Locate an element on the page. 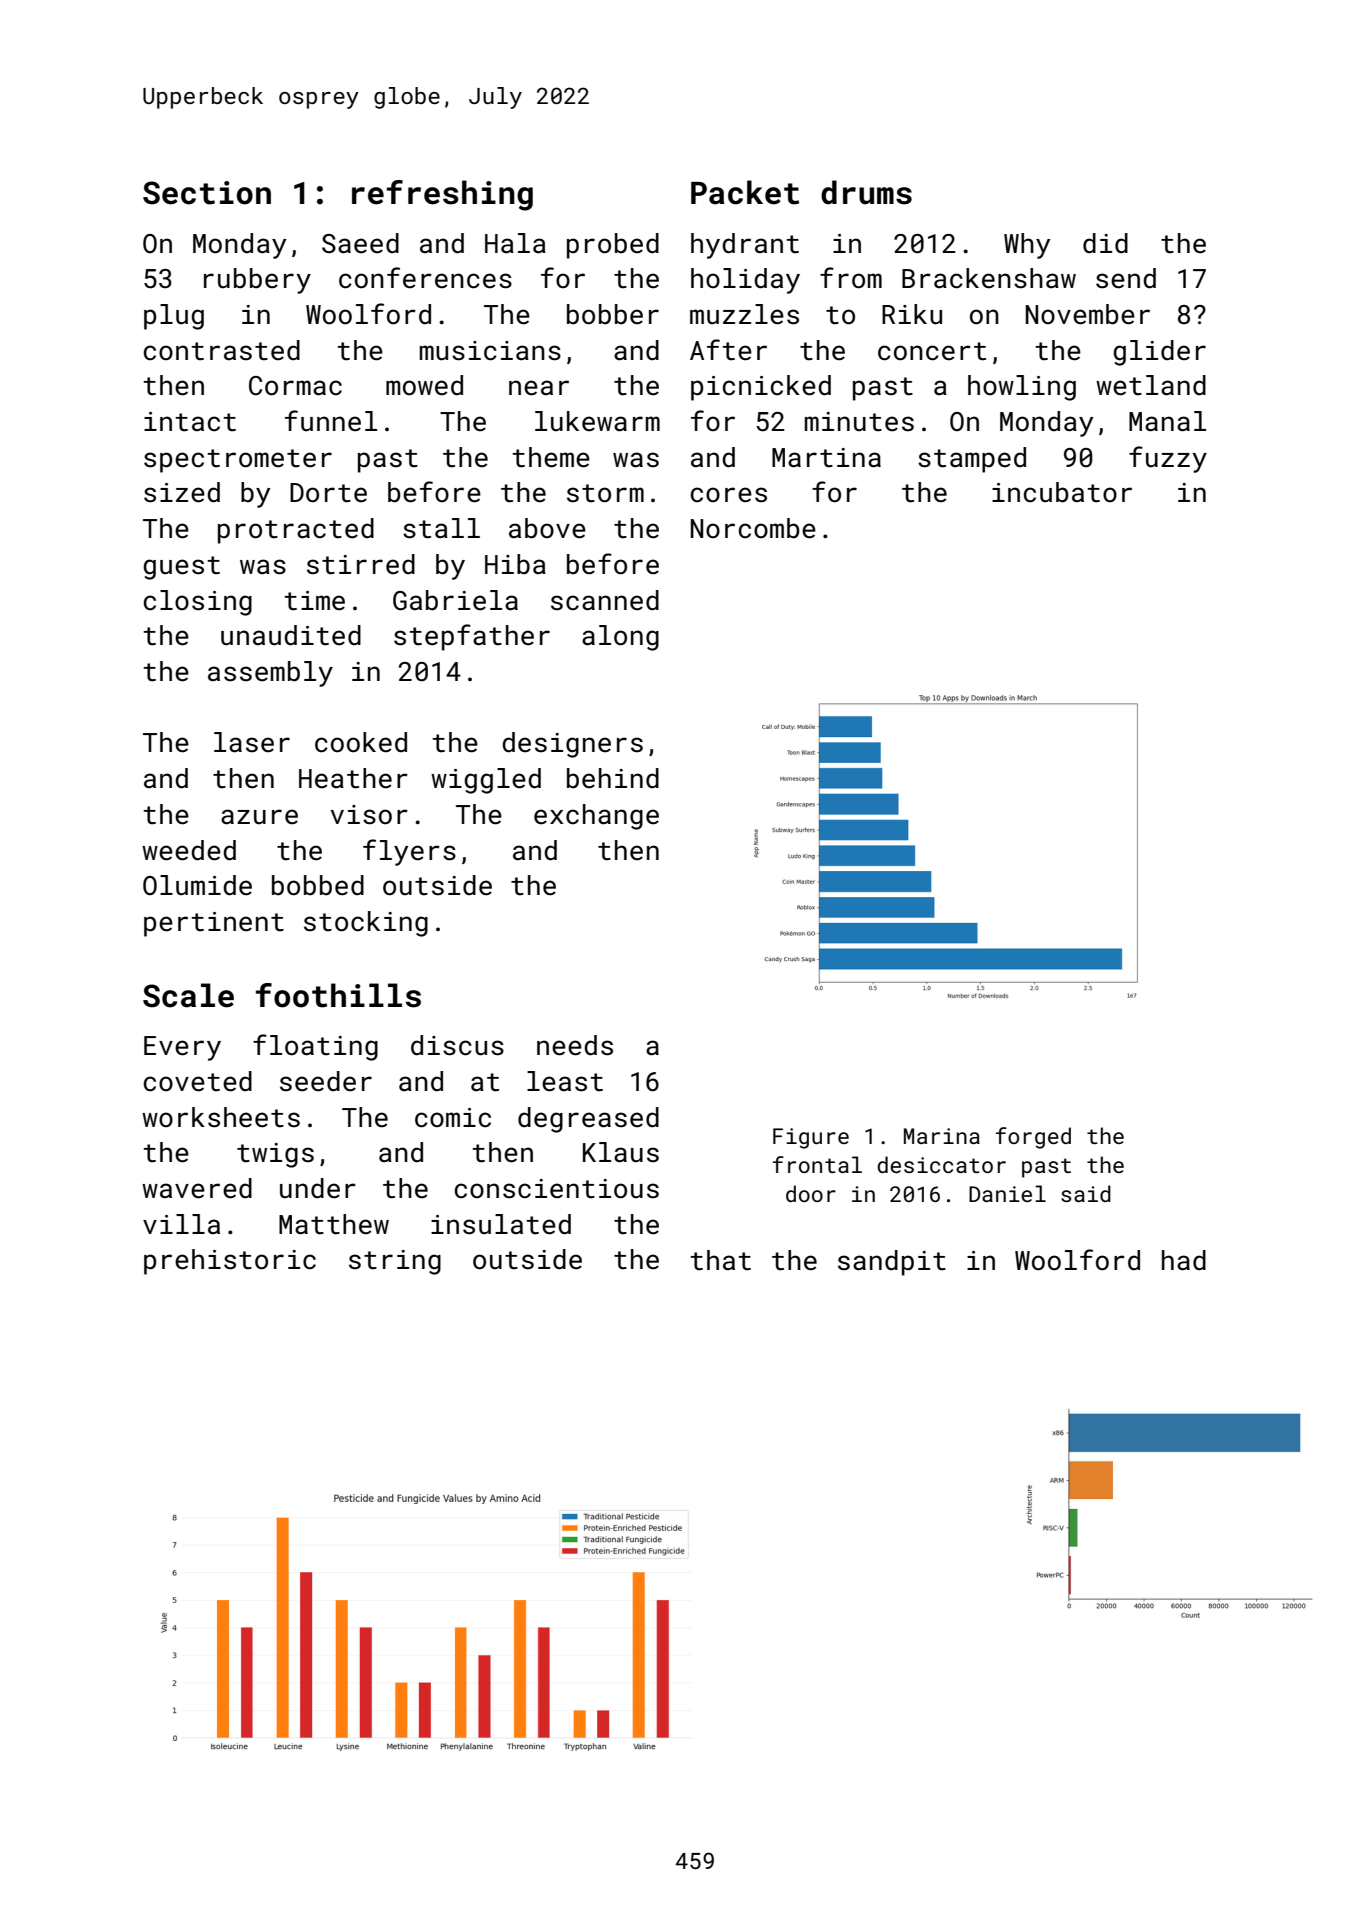  Section is located at coordinates (207, 193).
